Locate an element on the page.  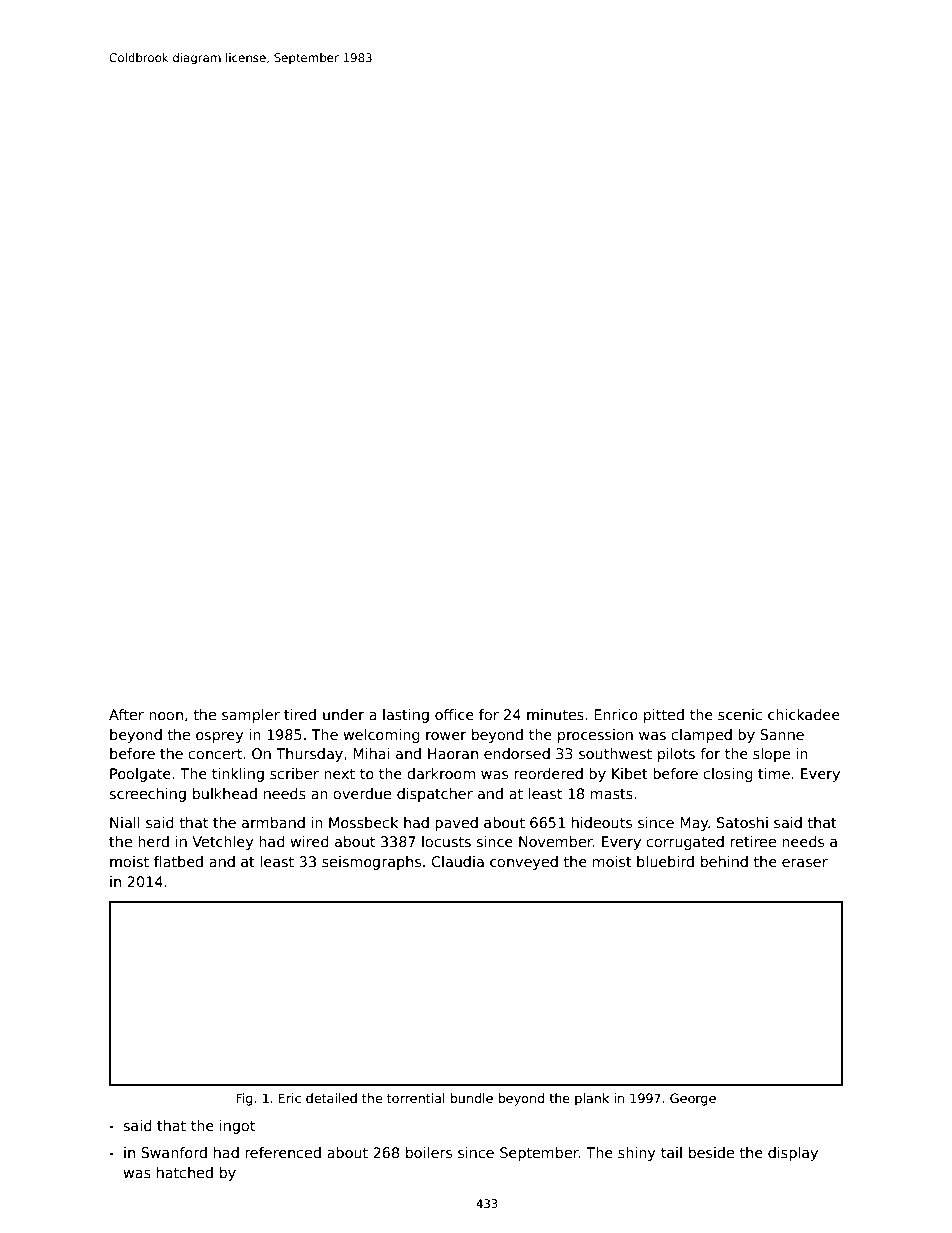
conveyed is located at coordinates (524, 863).
